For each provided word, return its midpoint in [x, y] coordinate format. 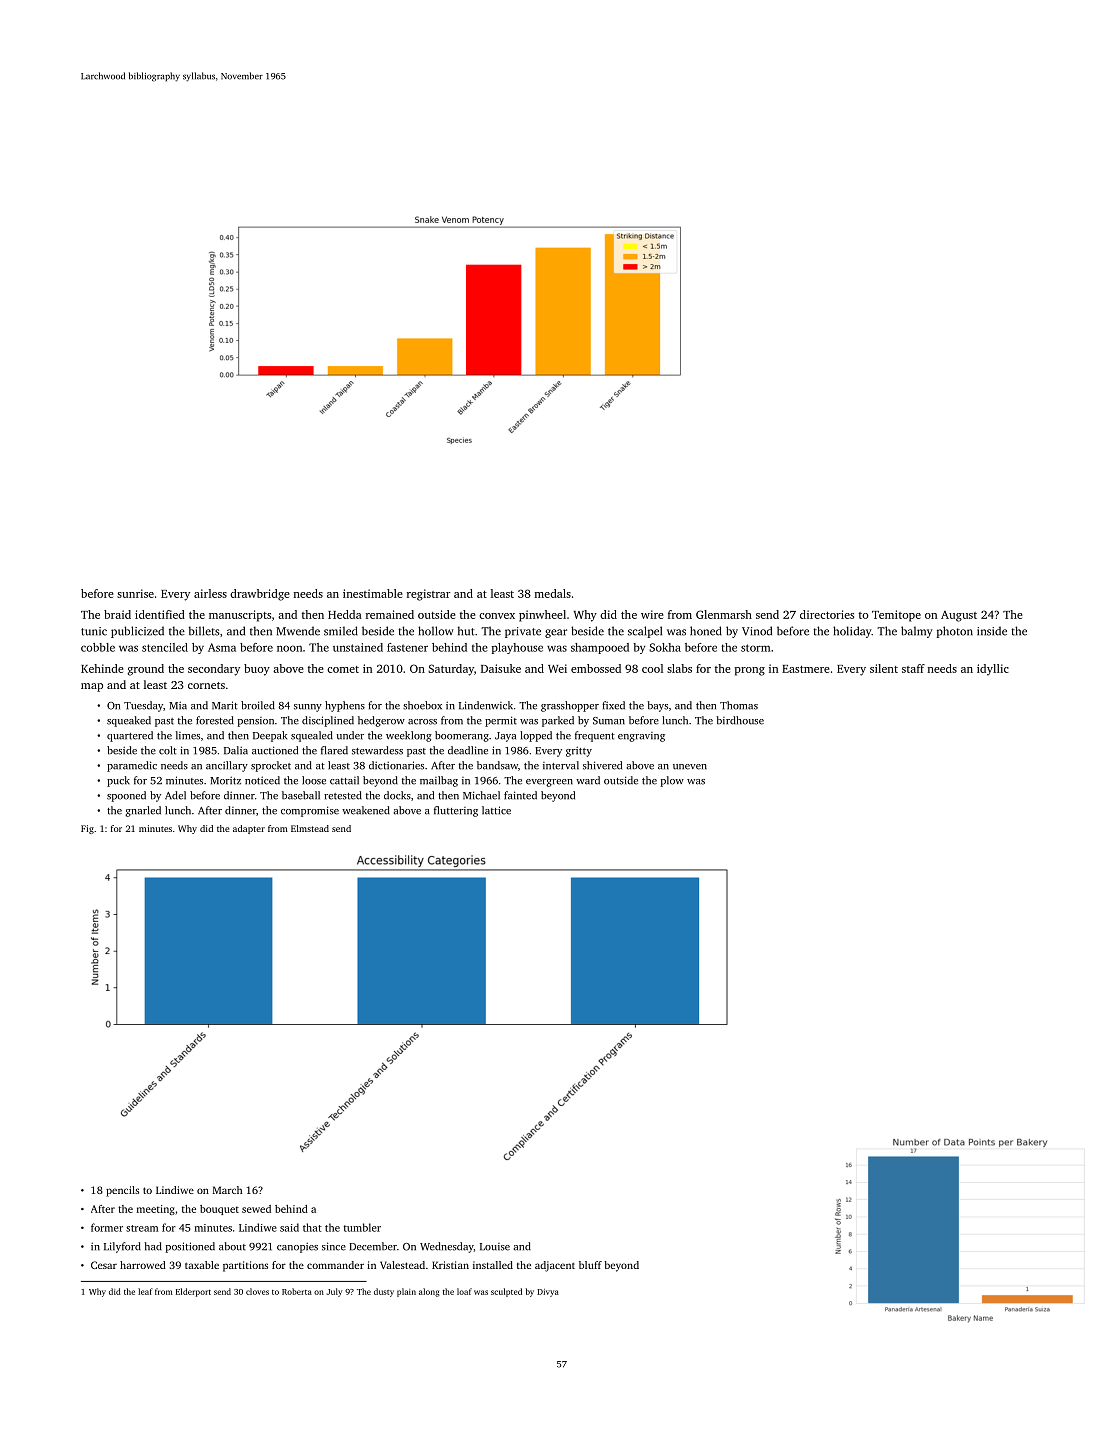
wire [652, 614]
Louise [495, 1247]
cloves [257, 1291]
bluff [590, 1265]
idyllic [993, 670]
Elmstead [310, 828]
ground [145, 670]
